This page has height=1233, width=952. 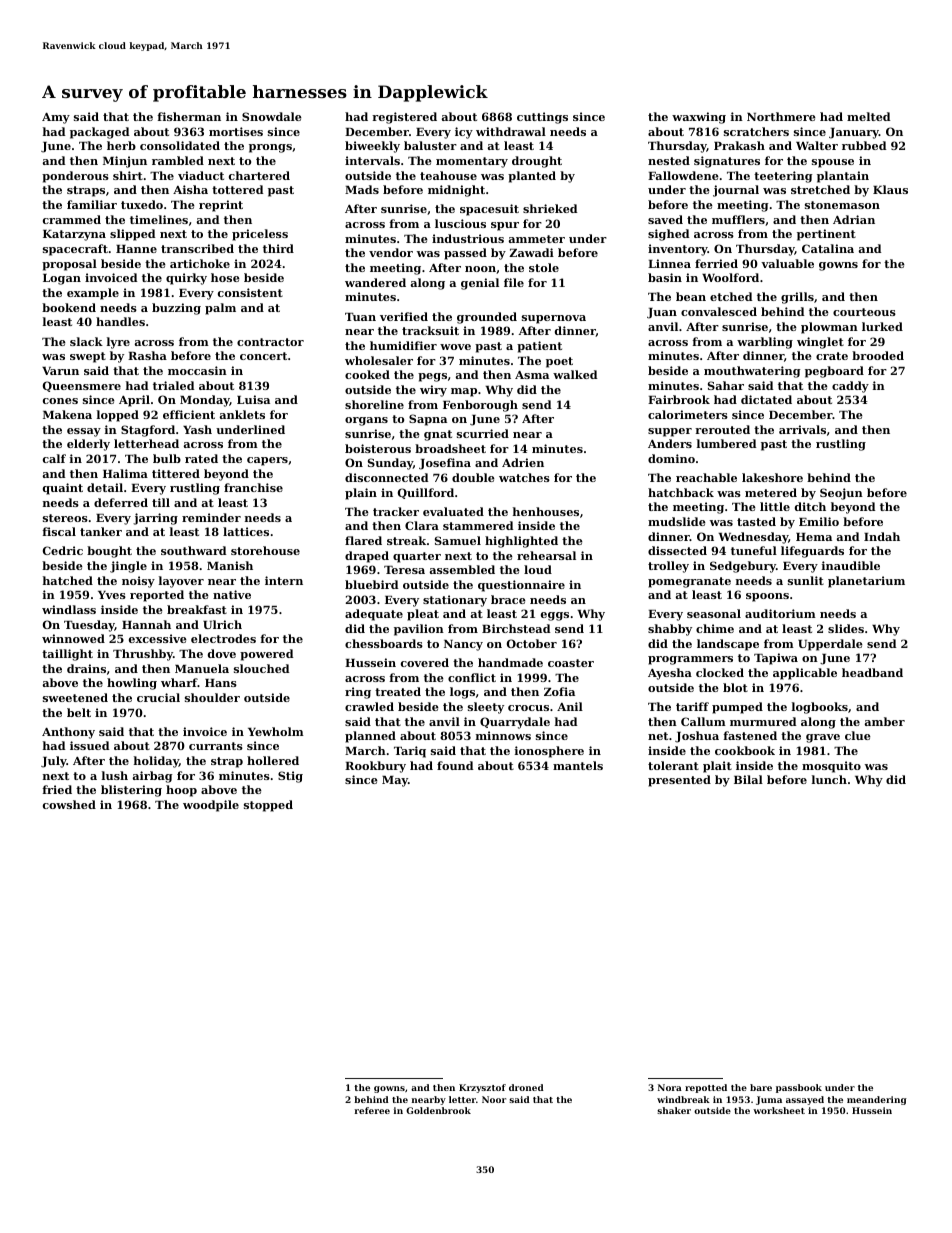 What do you see at coordinates (372, 1110) in the page?
I see `referee` at bounding box center [372, 1110].
